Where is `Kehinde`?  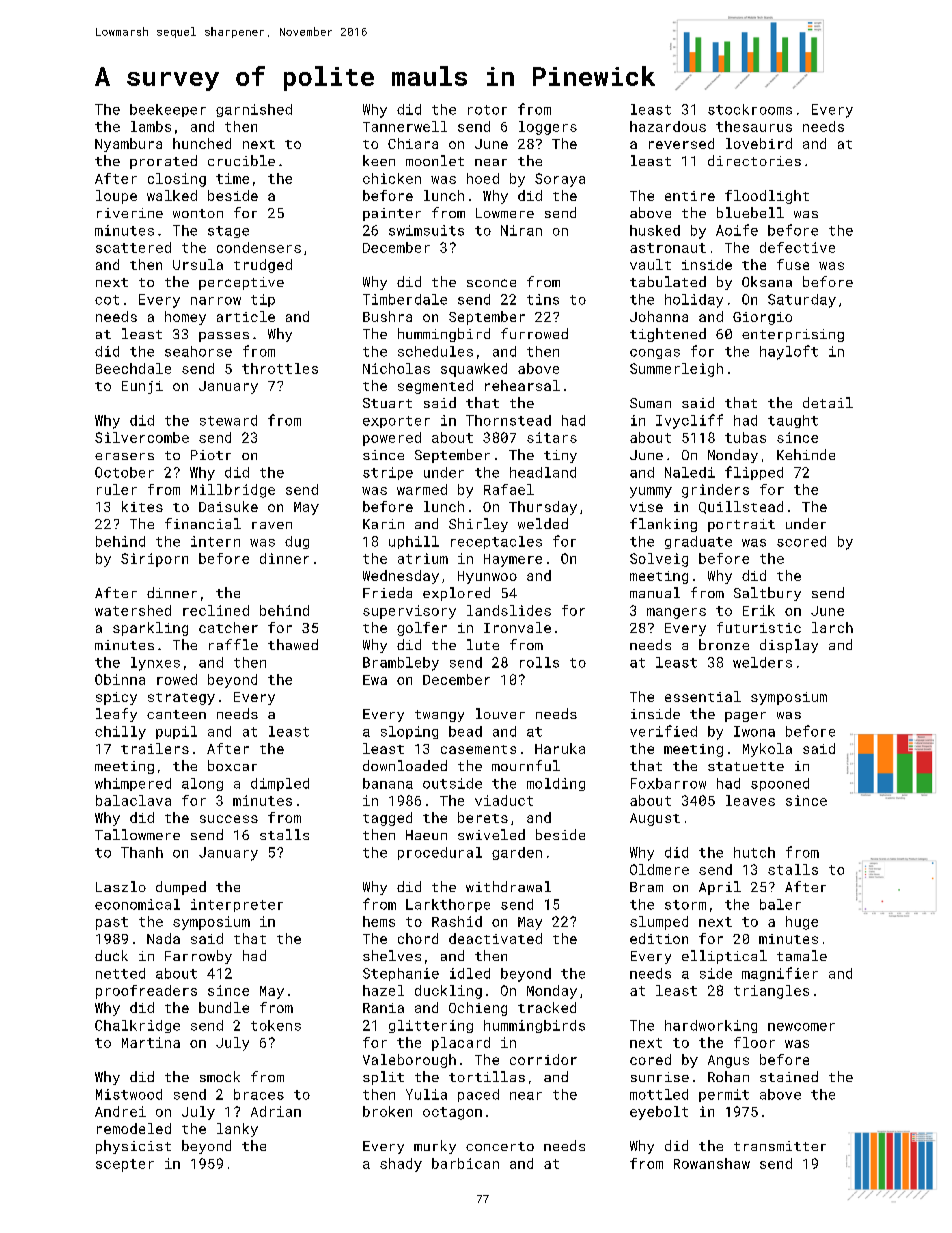
Kehinde is located at coordinates (806, 454).
